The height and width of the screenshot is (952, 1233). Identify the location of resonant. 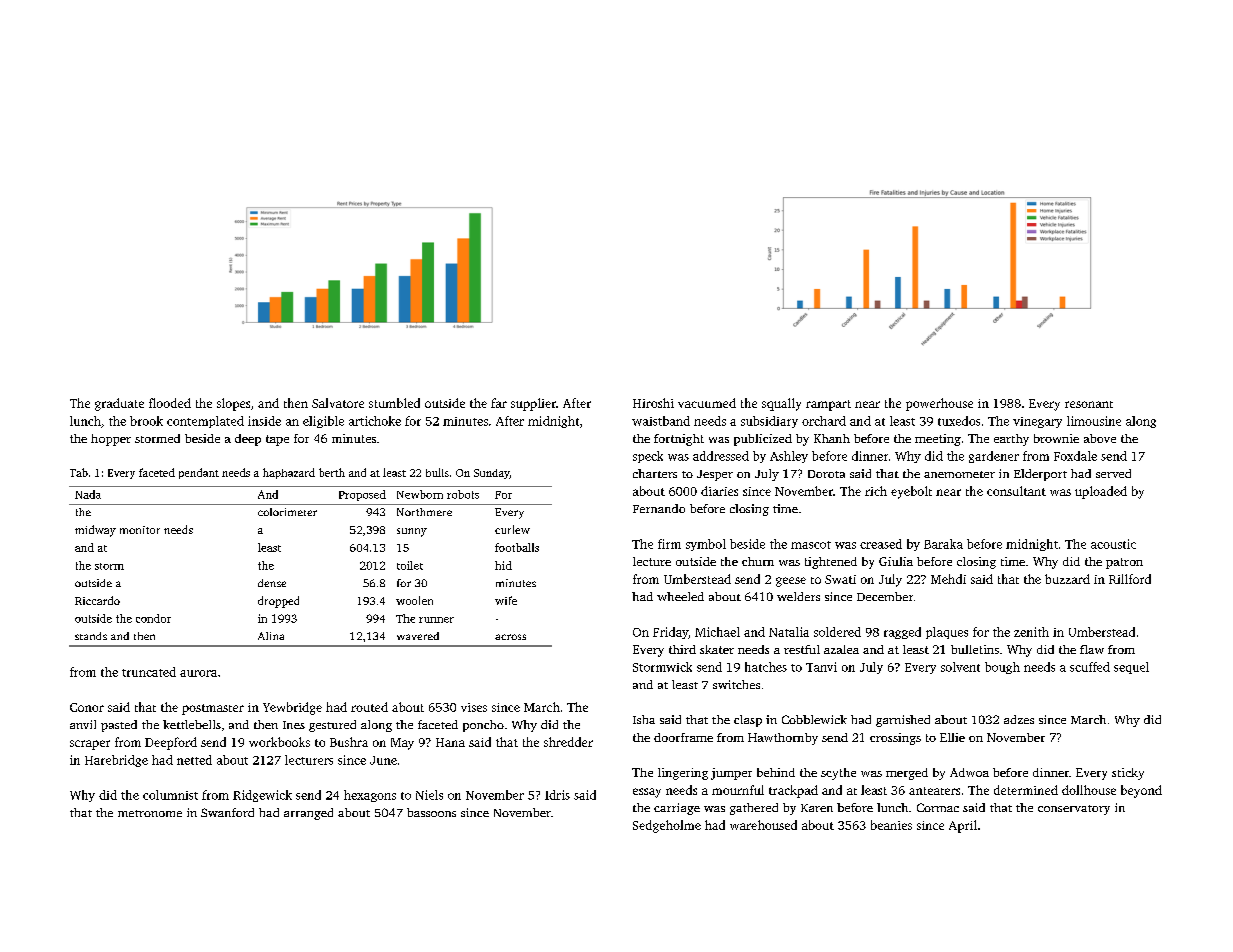
(1089, 404).
